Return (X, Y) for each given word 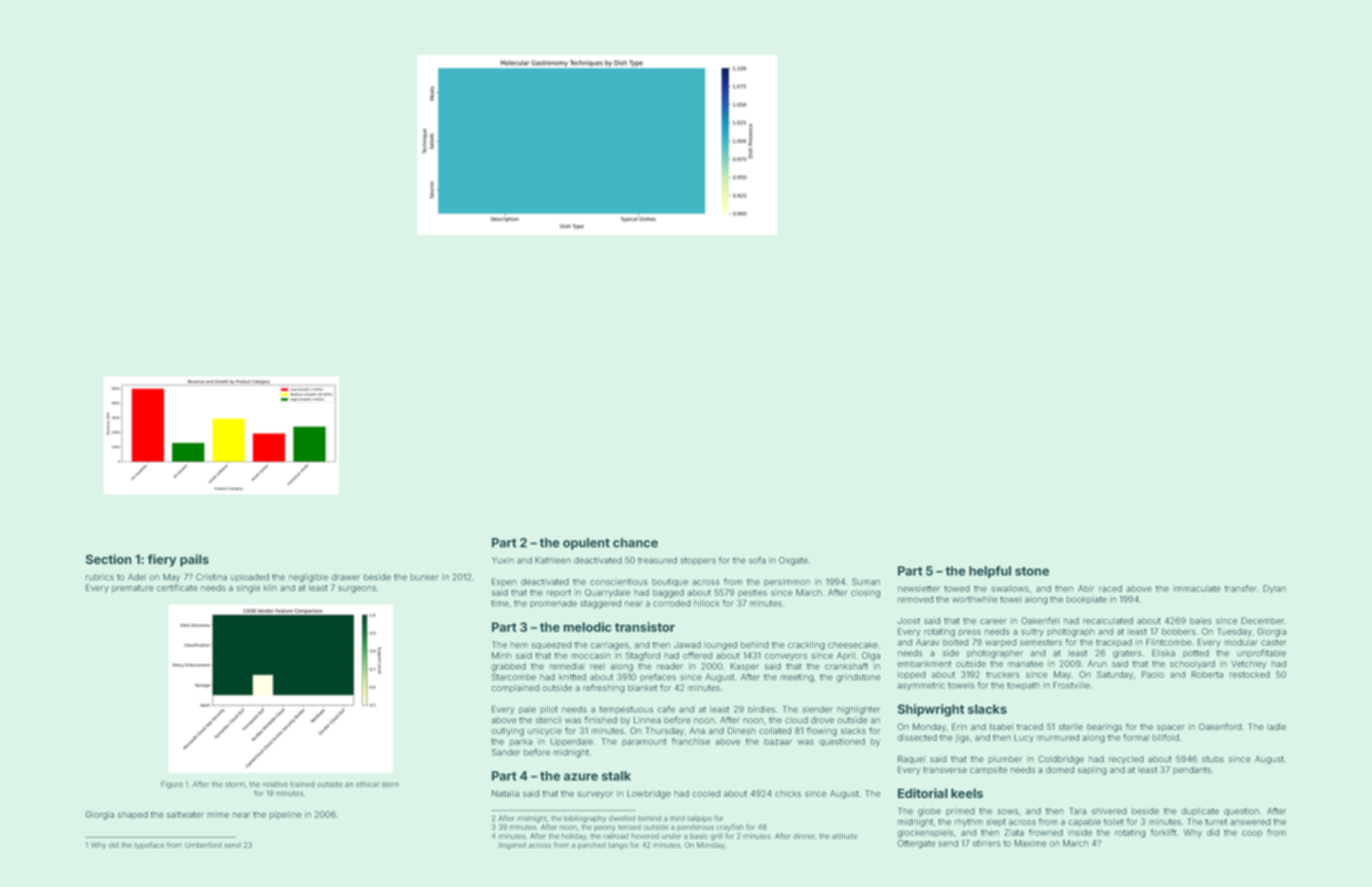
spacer (1171, 728)
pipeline (285, 815)
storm (235, 784)
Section (109, 559)
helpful (990, 572)
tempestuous (626, 710)
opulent (586, 544)
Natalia (505, 793)
